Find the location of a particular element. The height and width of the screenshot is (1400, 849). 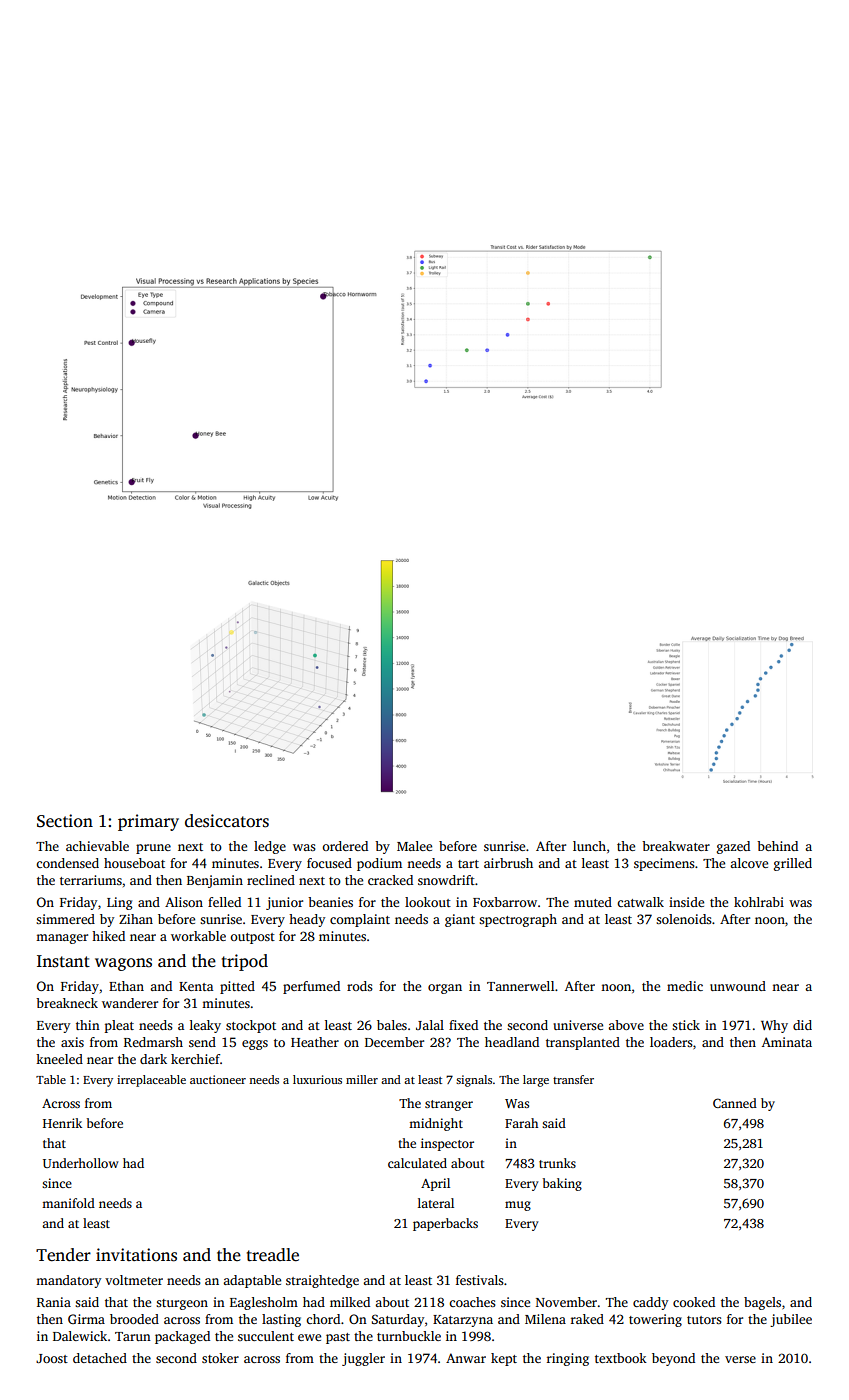

bagels is located at coordinates (762, 1303).
